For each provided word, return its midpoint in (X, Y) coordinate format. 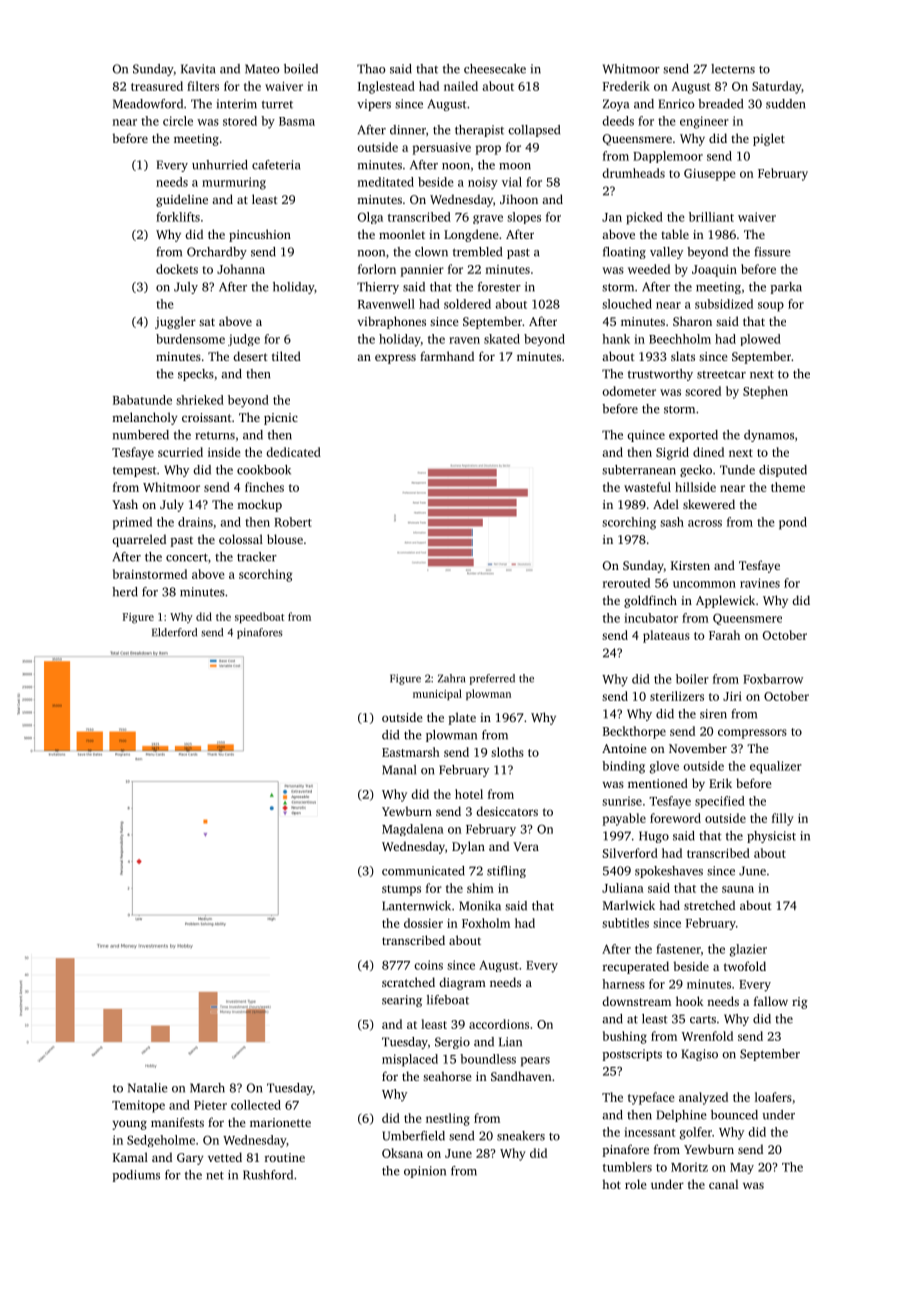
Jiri (732, 696)
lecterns (733, 69)
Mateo (262, 69)
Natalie (148, 1088)
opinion (425, 1172)
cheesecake (495, 69)
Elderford (174, 632)
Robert (293, 522)
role (635, 1184)
